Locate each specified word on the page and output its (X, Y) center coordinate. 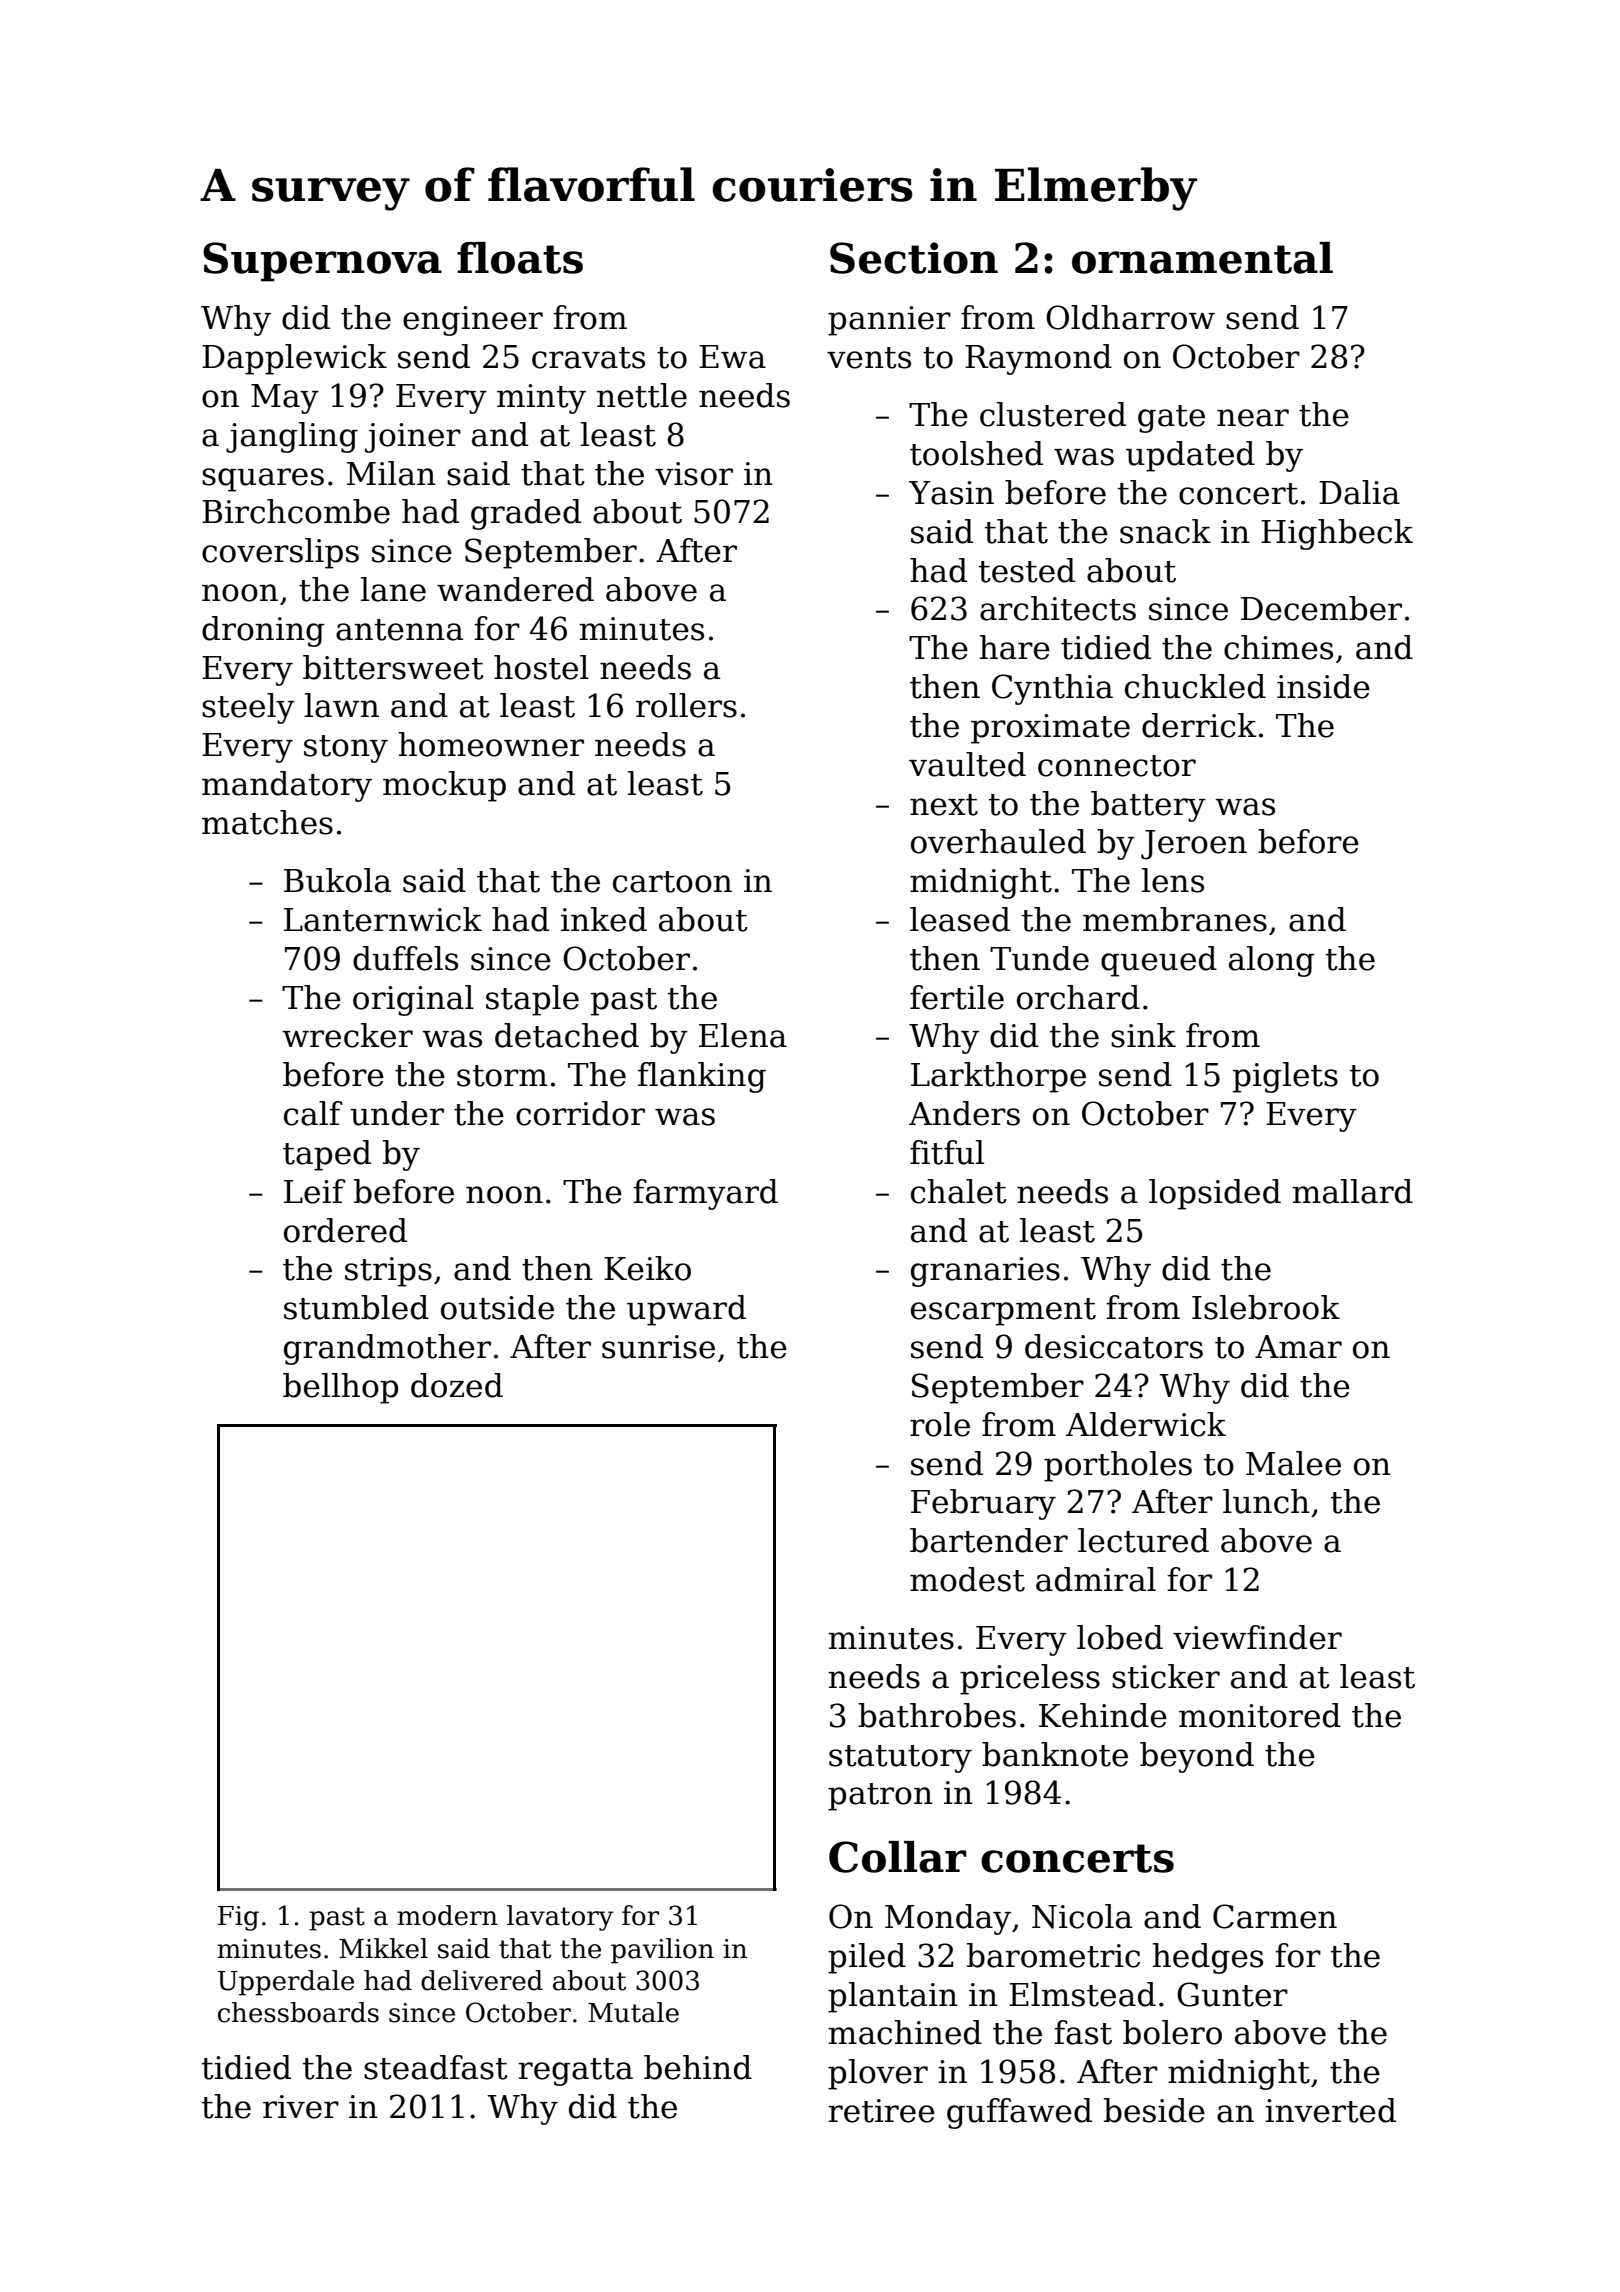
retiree (881, 2111)
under (397, 1113)
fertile (957, 997)
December (1321, 608)
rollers (686, 705)
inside (1323, 686)
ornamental (1202, 258)
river (301, 2107)
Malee (1293, 1463)
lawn (342, 705)
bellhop (340, 1388)
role (940, 1424)
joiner (413, 438)
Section (914, 258)
